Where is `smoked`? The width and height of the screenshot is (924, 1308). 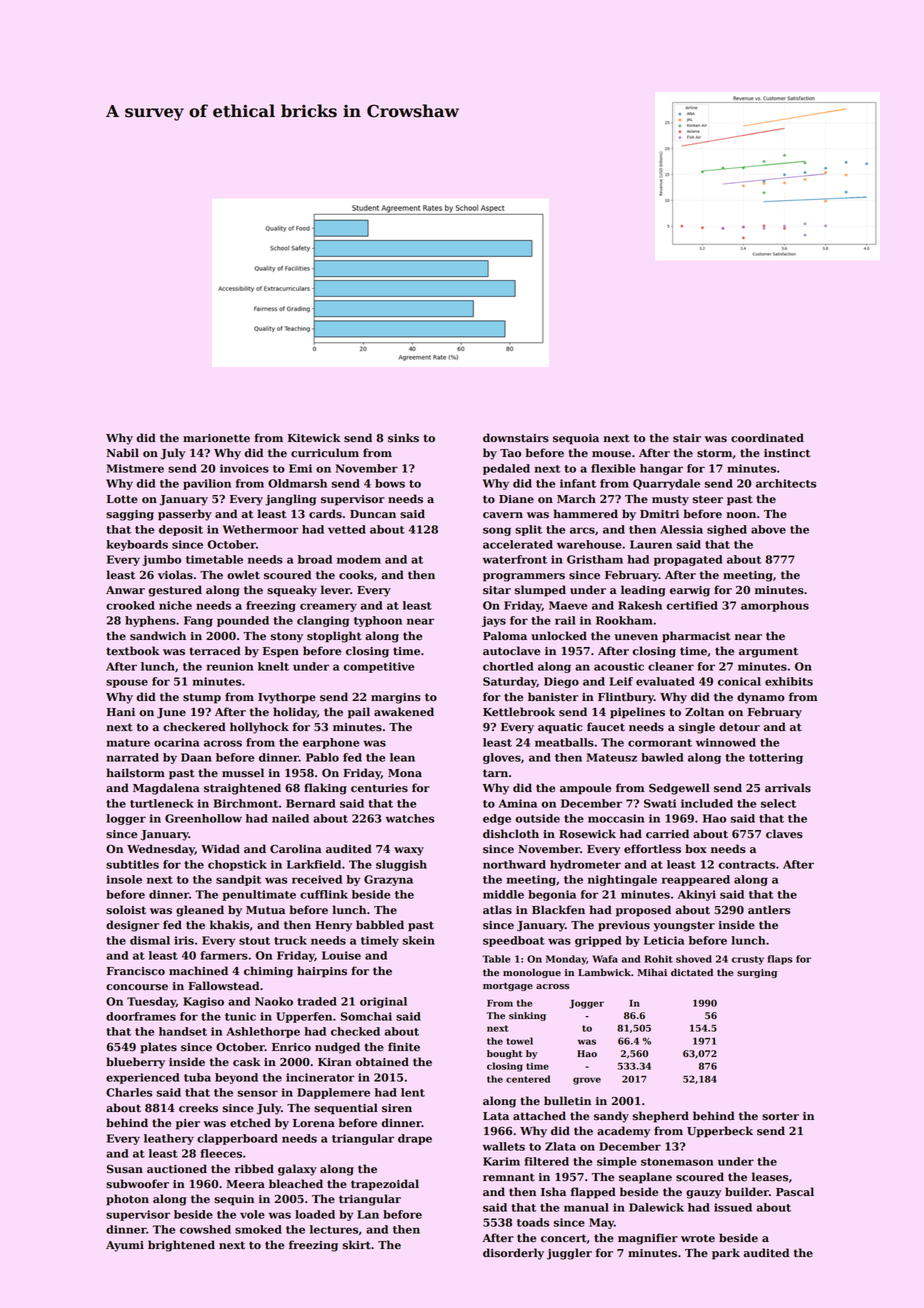 smoked is located at coordinates (258, 1229).
